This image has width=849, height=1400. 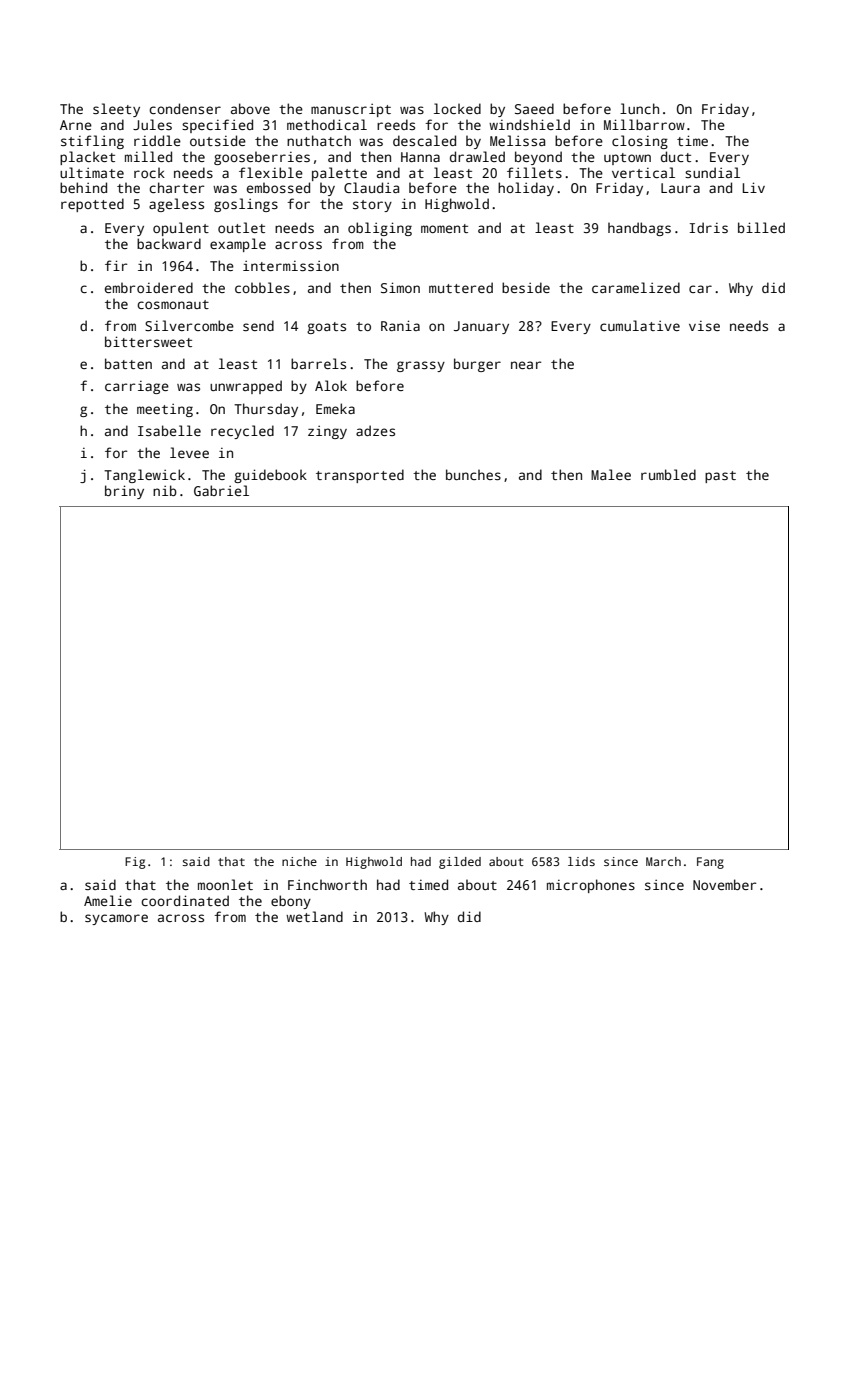 What do you see at coordinates (639, 108) in the image?
I see `lunch` at bounding box center [639, 108].
